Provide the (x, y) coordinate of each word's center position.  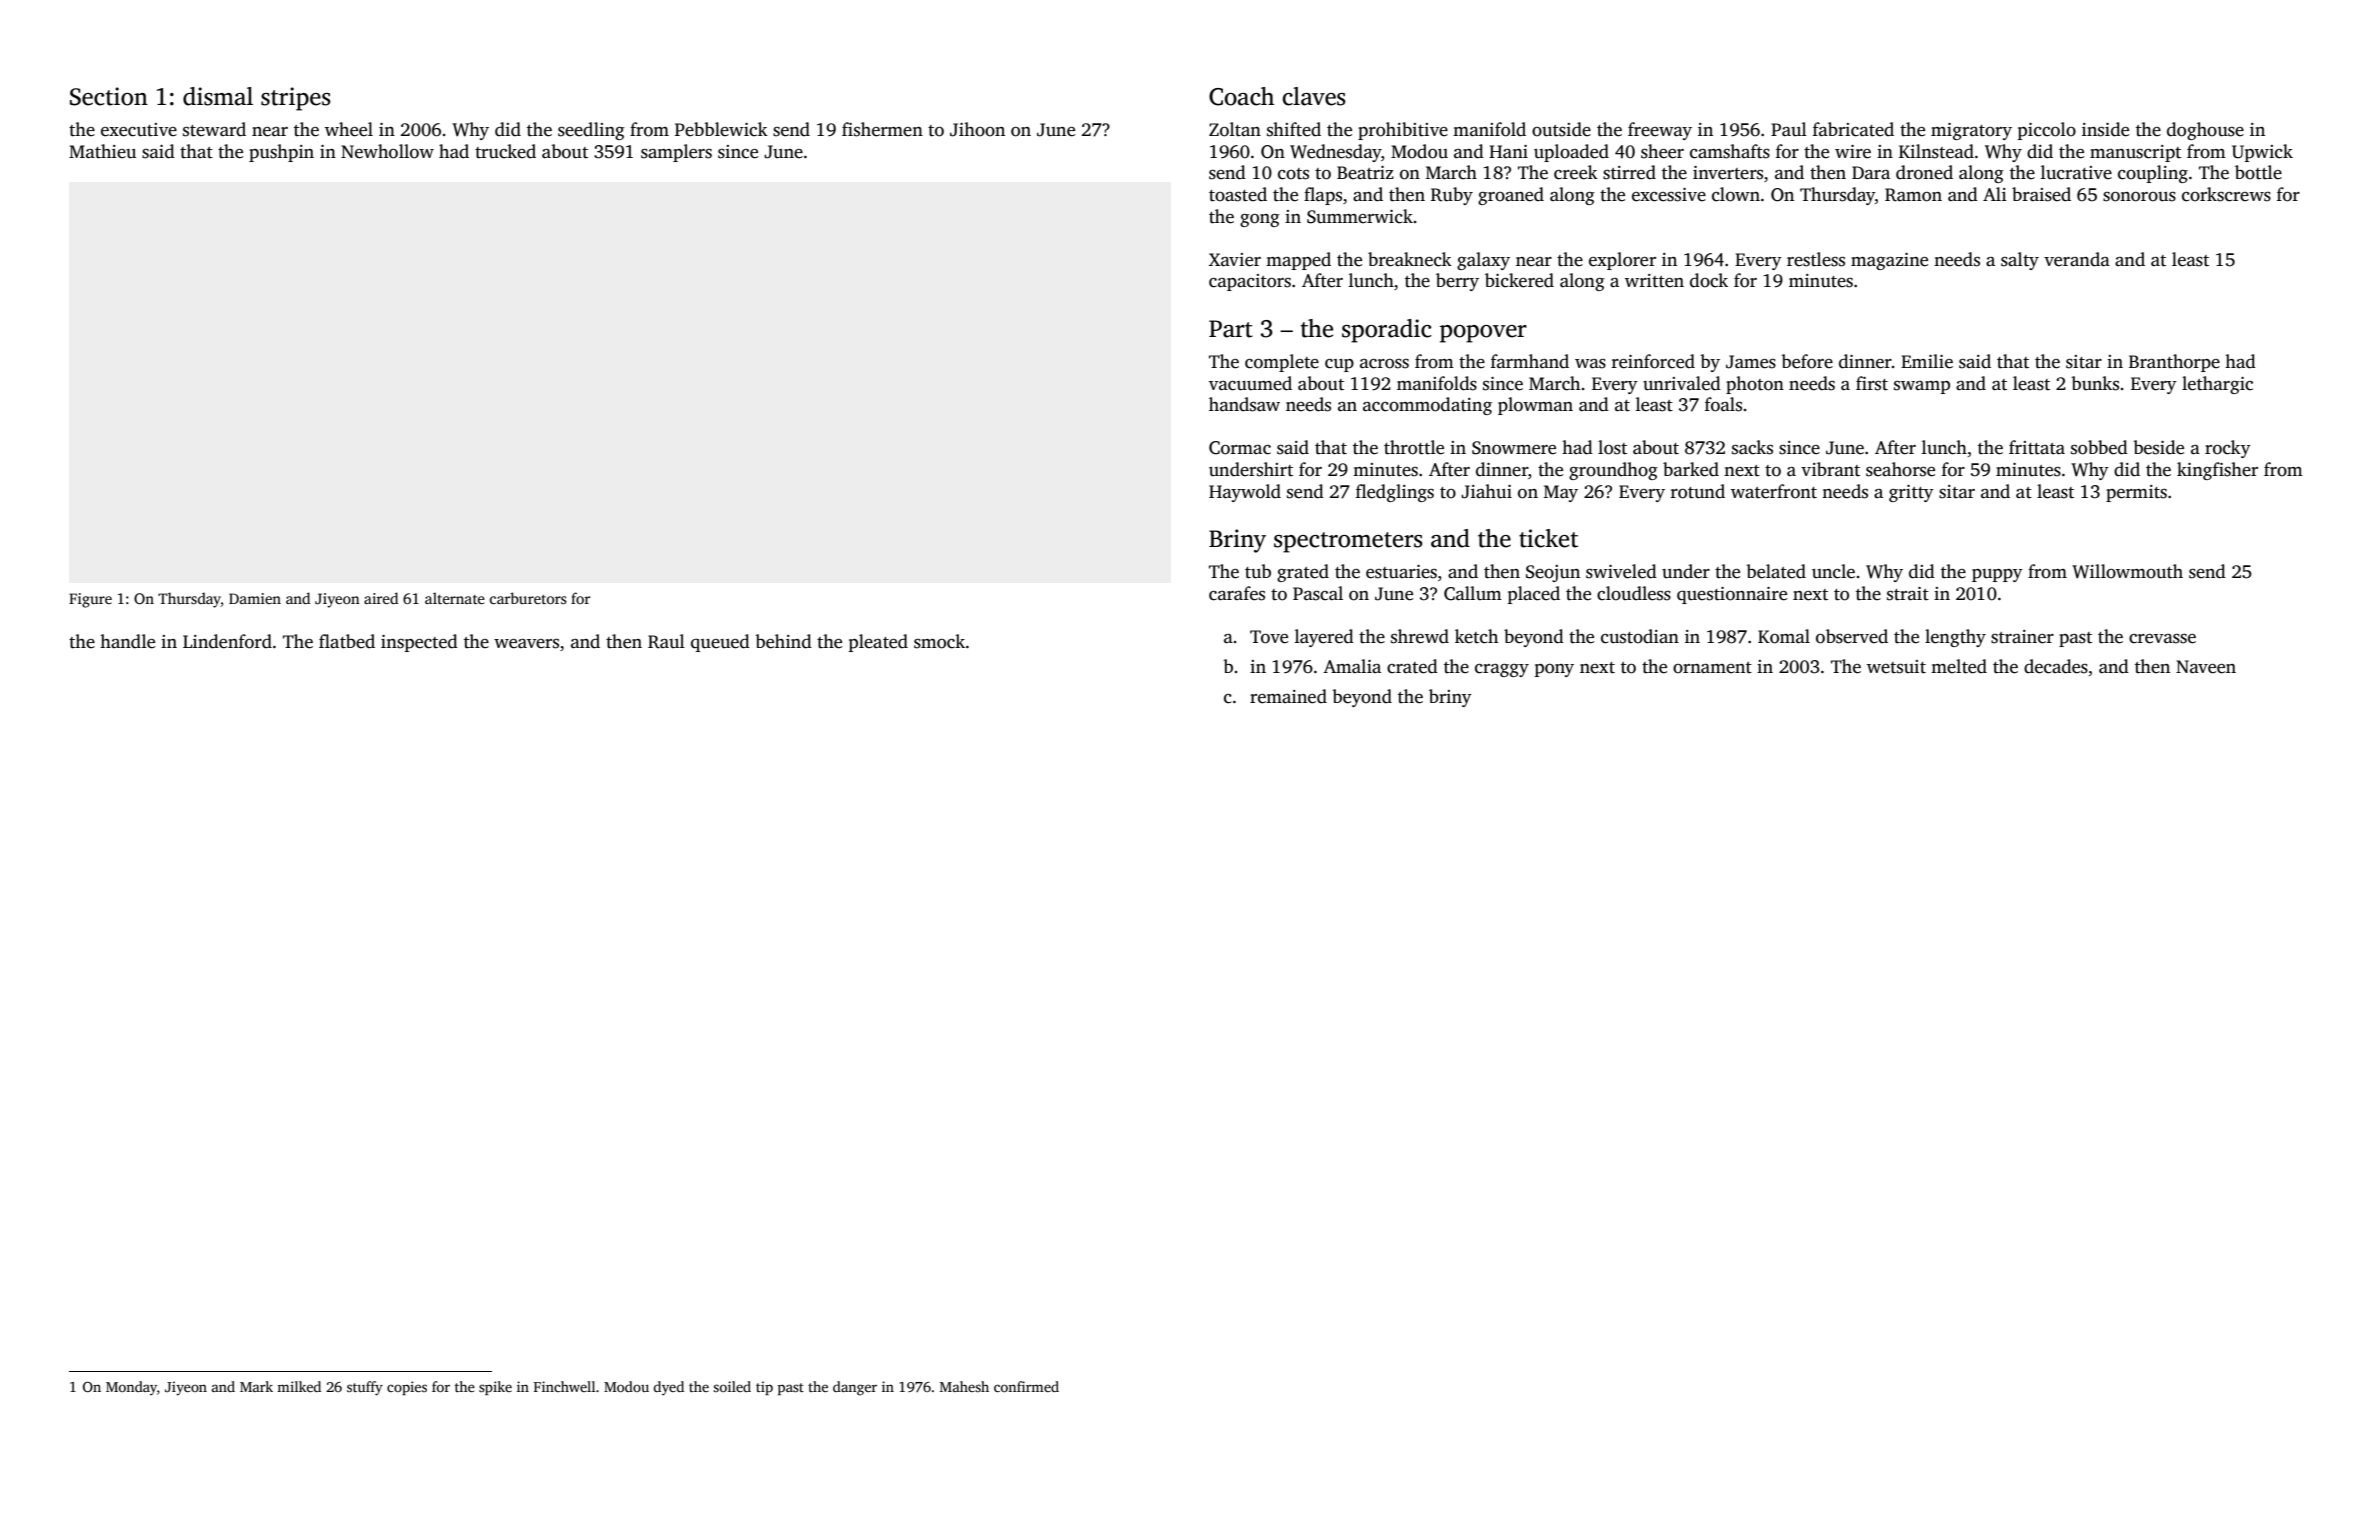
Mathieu (102, 151)
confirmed (1026, 1386)
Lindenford (227, 641)
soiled (732, 1386)
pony (1554, 670)
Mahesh (964, 1386)
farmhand (1530, 361)
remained (1288, 696)
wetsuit (1896, 667)
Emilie (1927, 361)
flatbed (347, 641)
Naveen (2206, 667)
